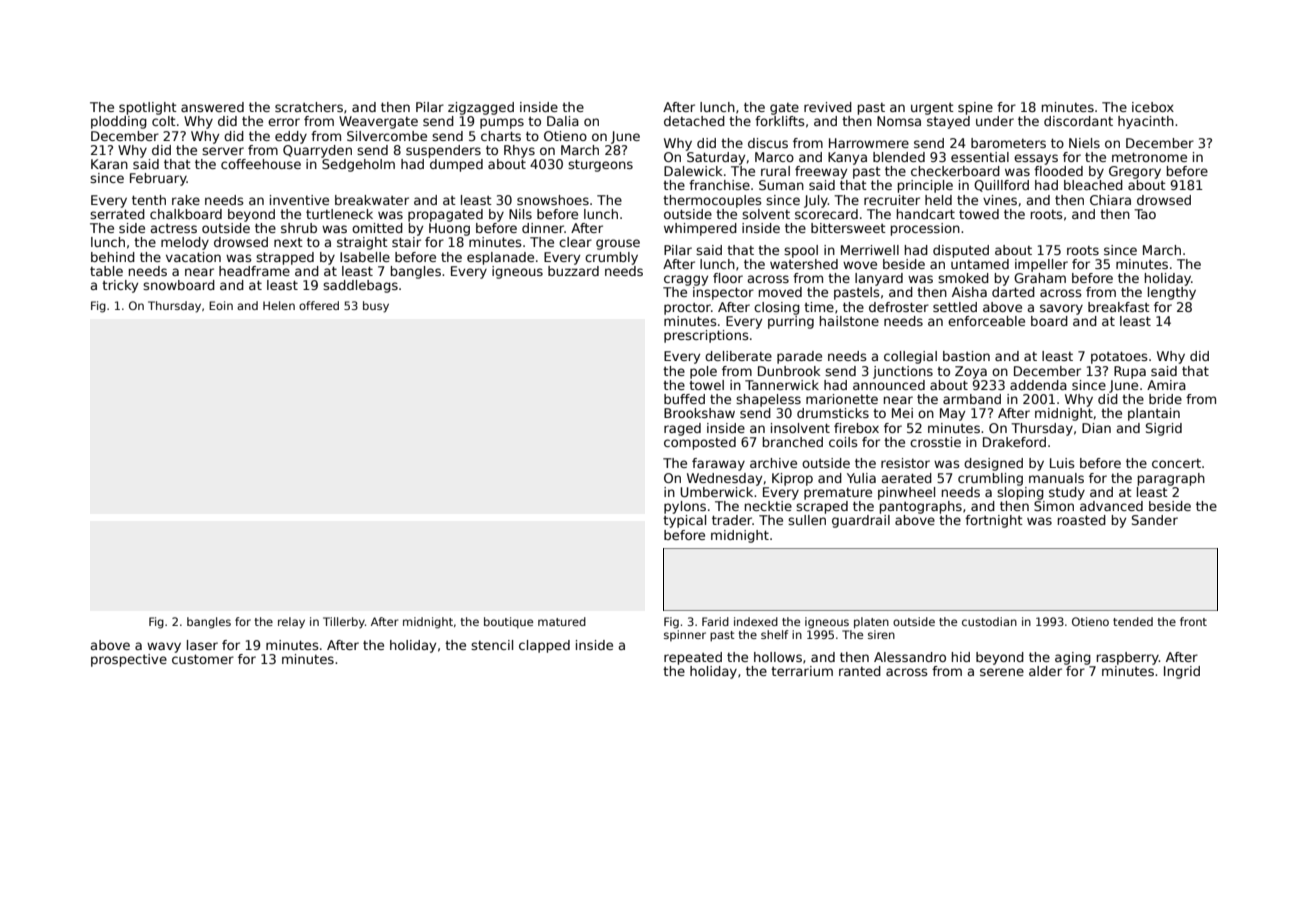 This screenshot has height=924, width=1308. Describe the element at coordinates (869, 143) in the screenshot. I see `Harrowmere` at that location.
